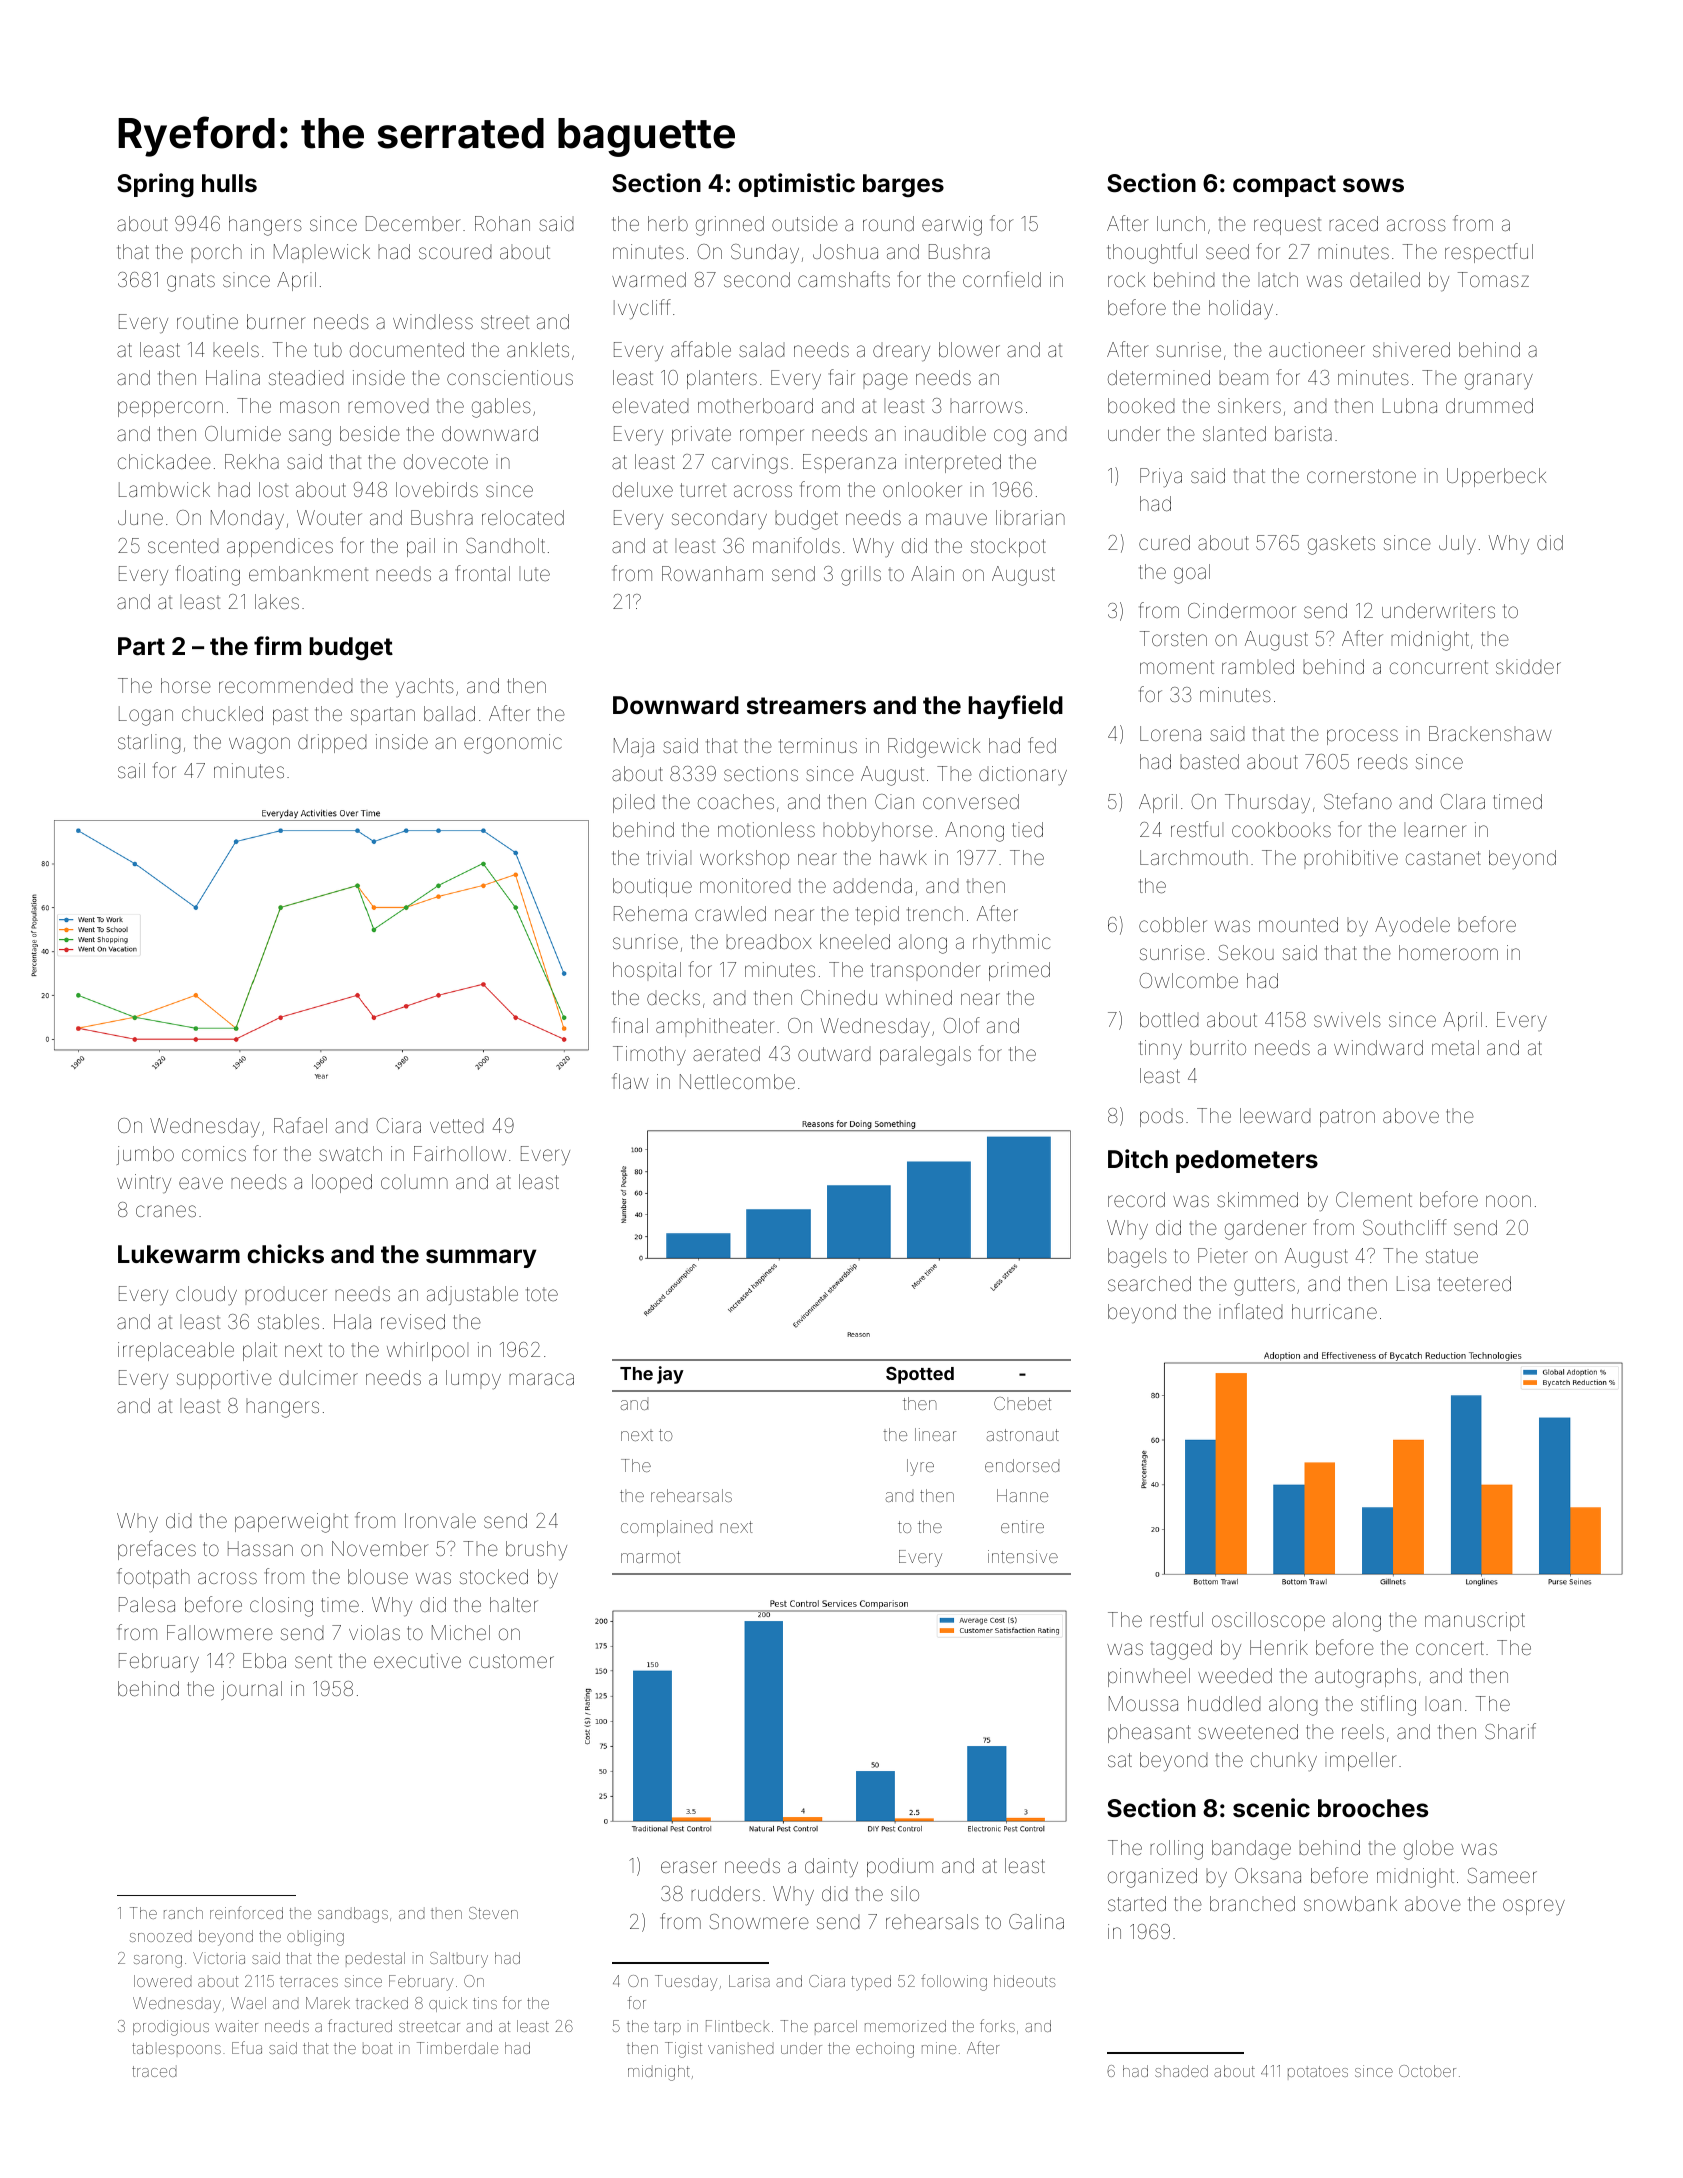  I want to click on shaded, so click(1181, 2071).
